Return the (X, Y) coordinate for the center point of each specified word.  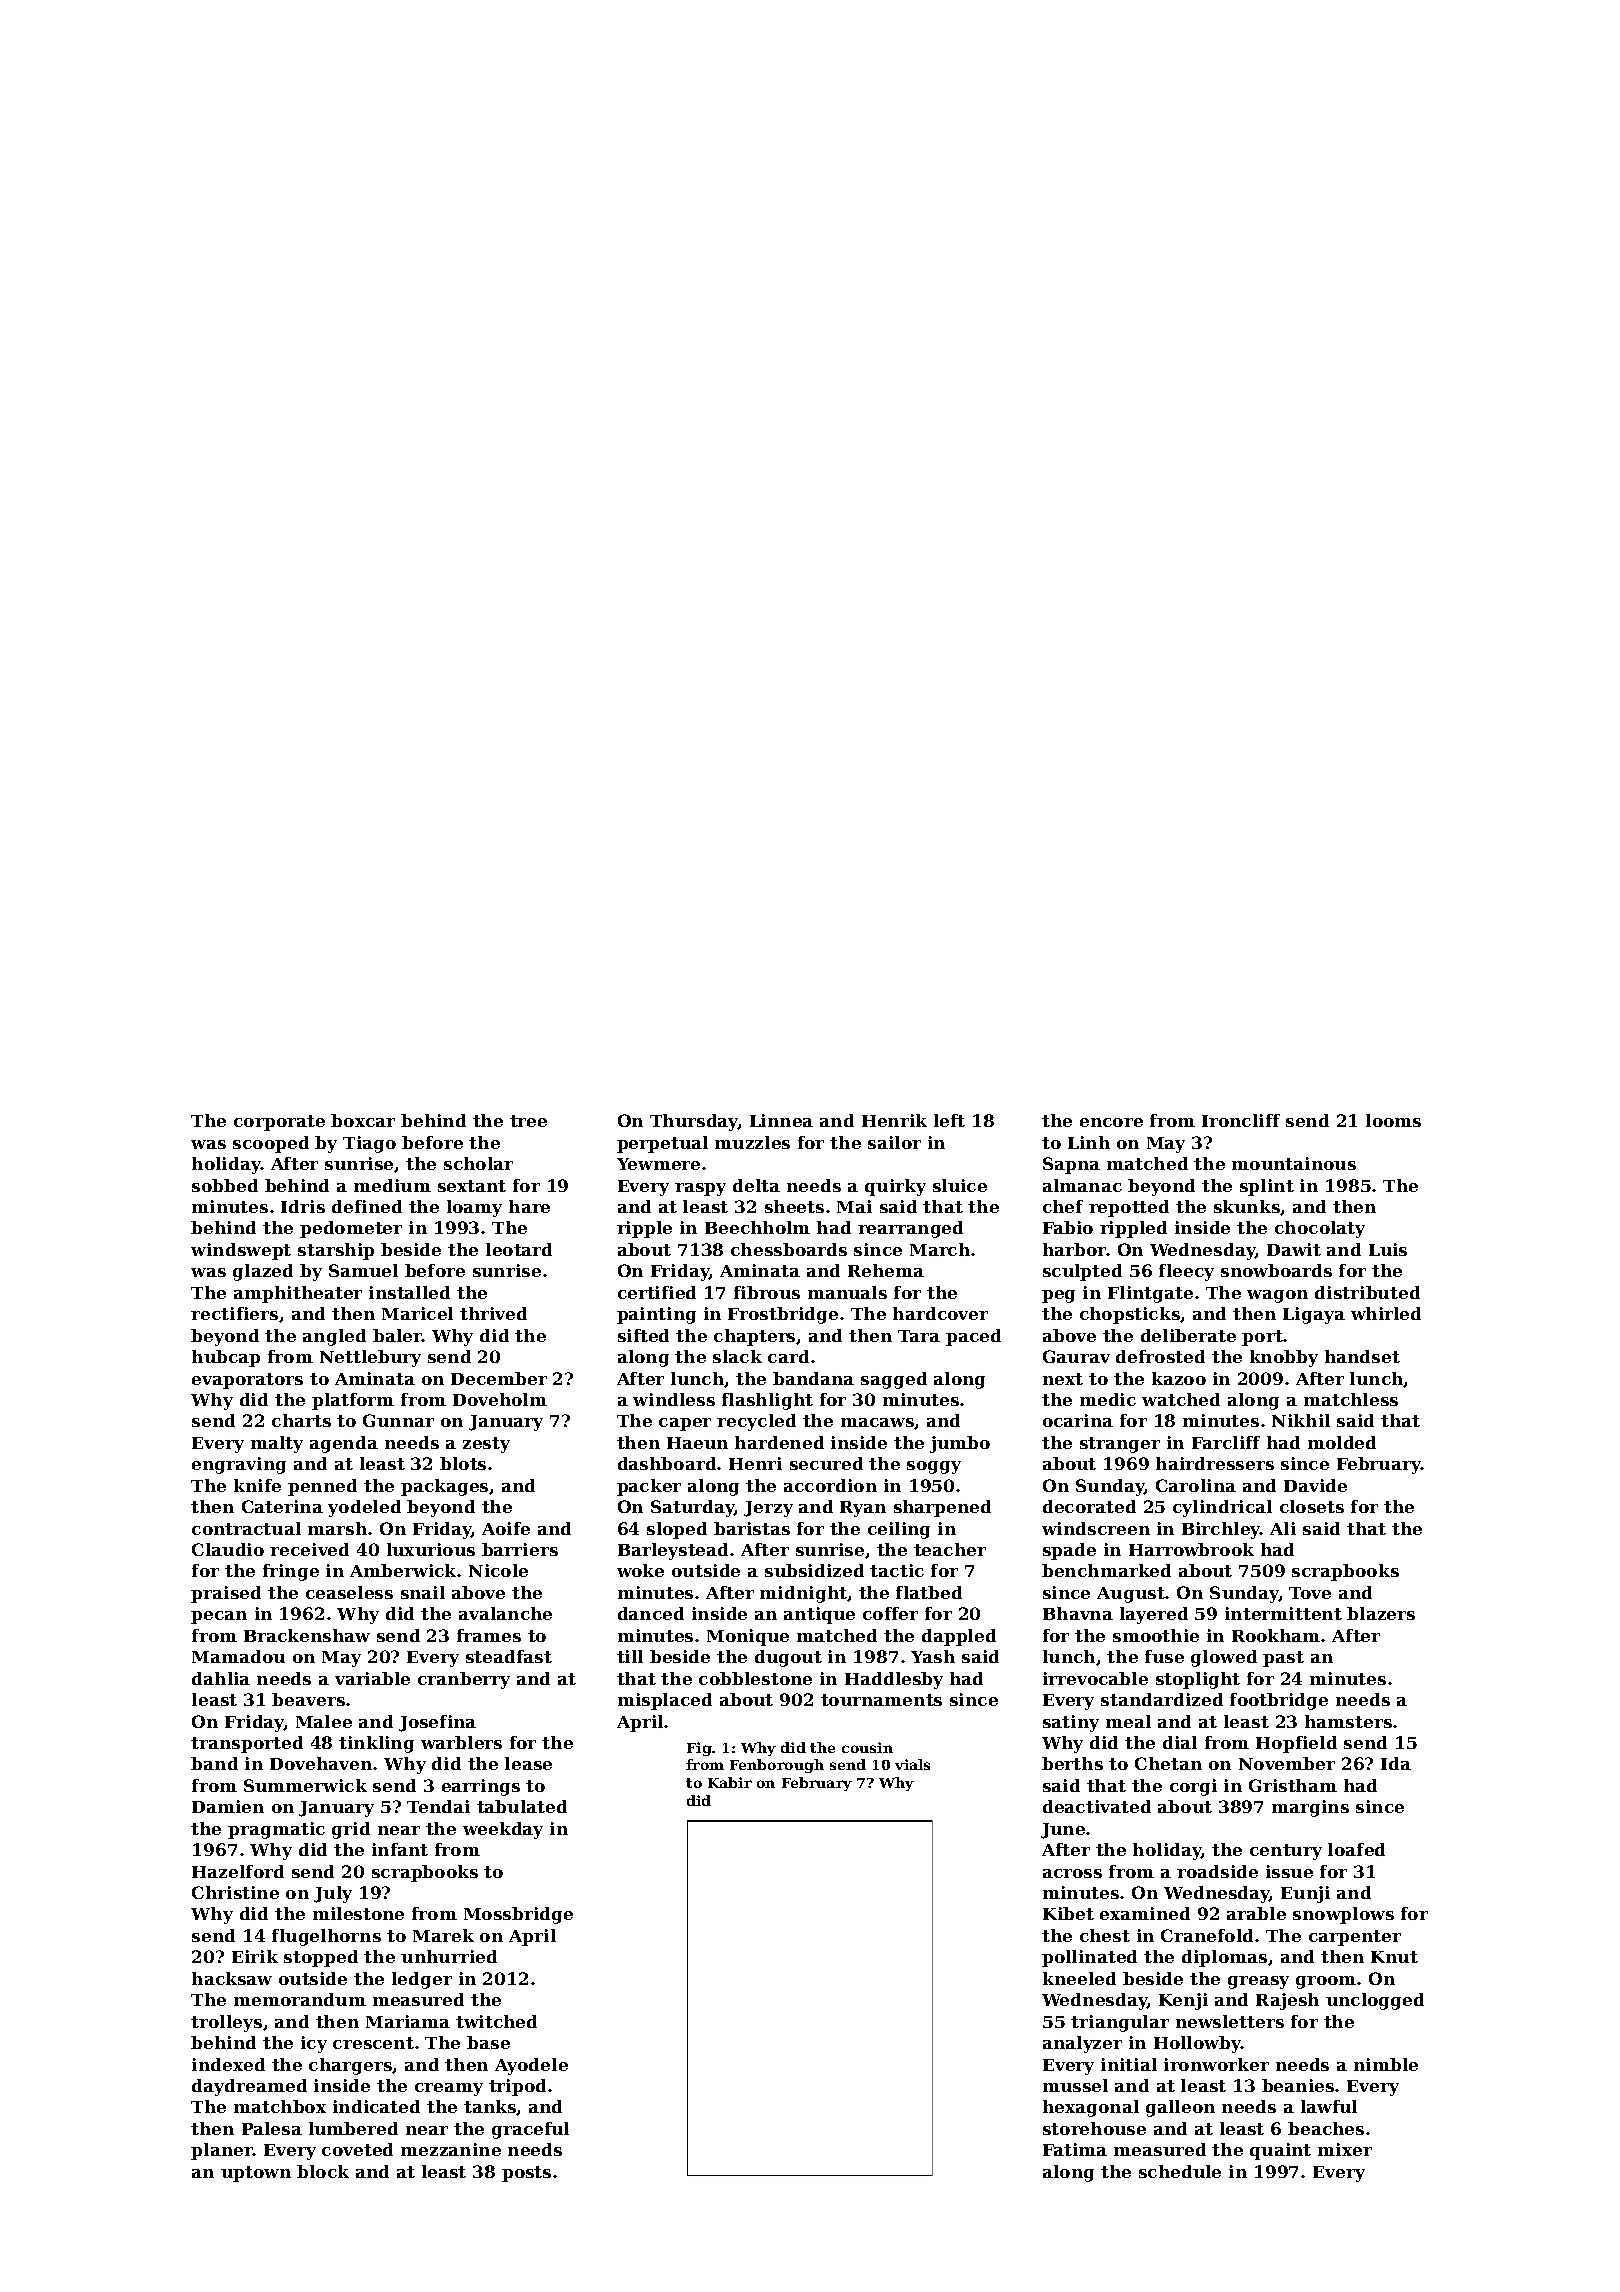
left (949, 1120)
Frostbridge (783, 1315)
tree (528, 1121)
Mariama (408, 2021)
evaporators (247, 1381)
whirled (1386, 1313)
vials (912, 1764)
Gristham (1293, 1785)
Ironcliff (1241, 1120)
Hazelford (238, 1871)
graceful (530, 2130)
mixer (1345, 2149)
